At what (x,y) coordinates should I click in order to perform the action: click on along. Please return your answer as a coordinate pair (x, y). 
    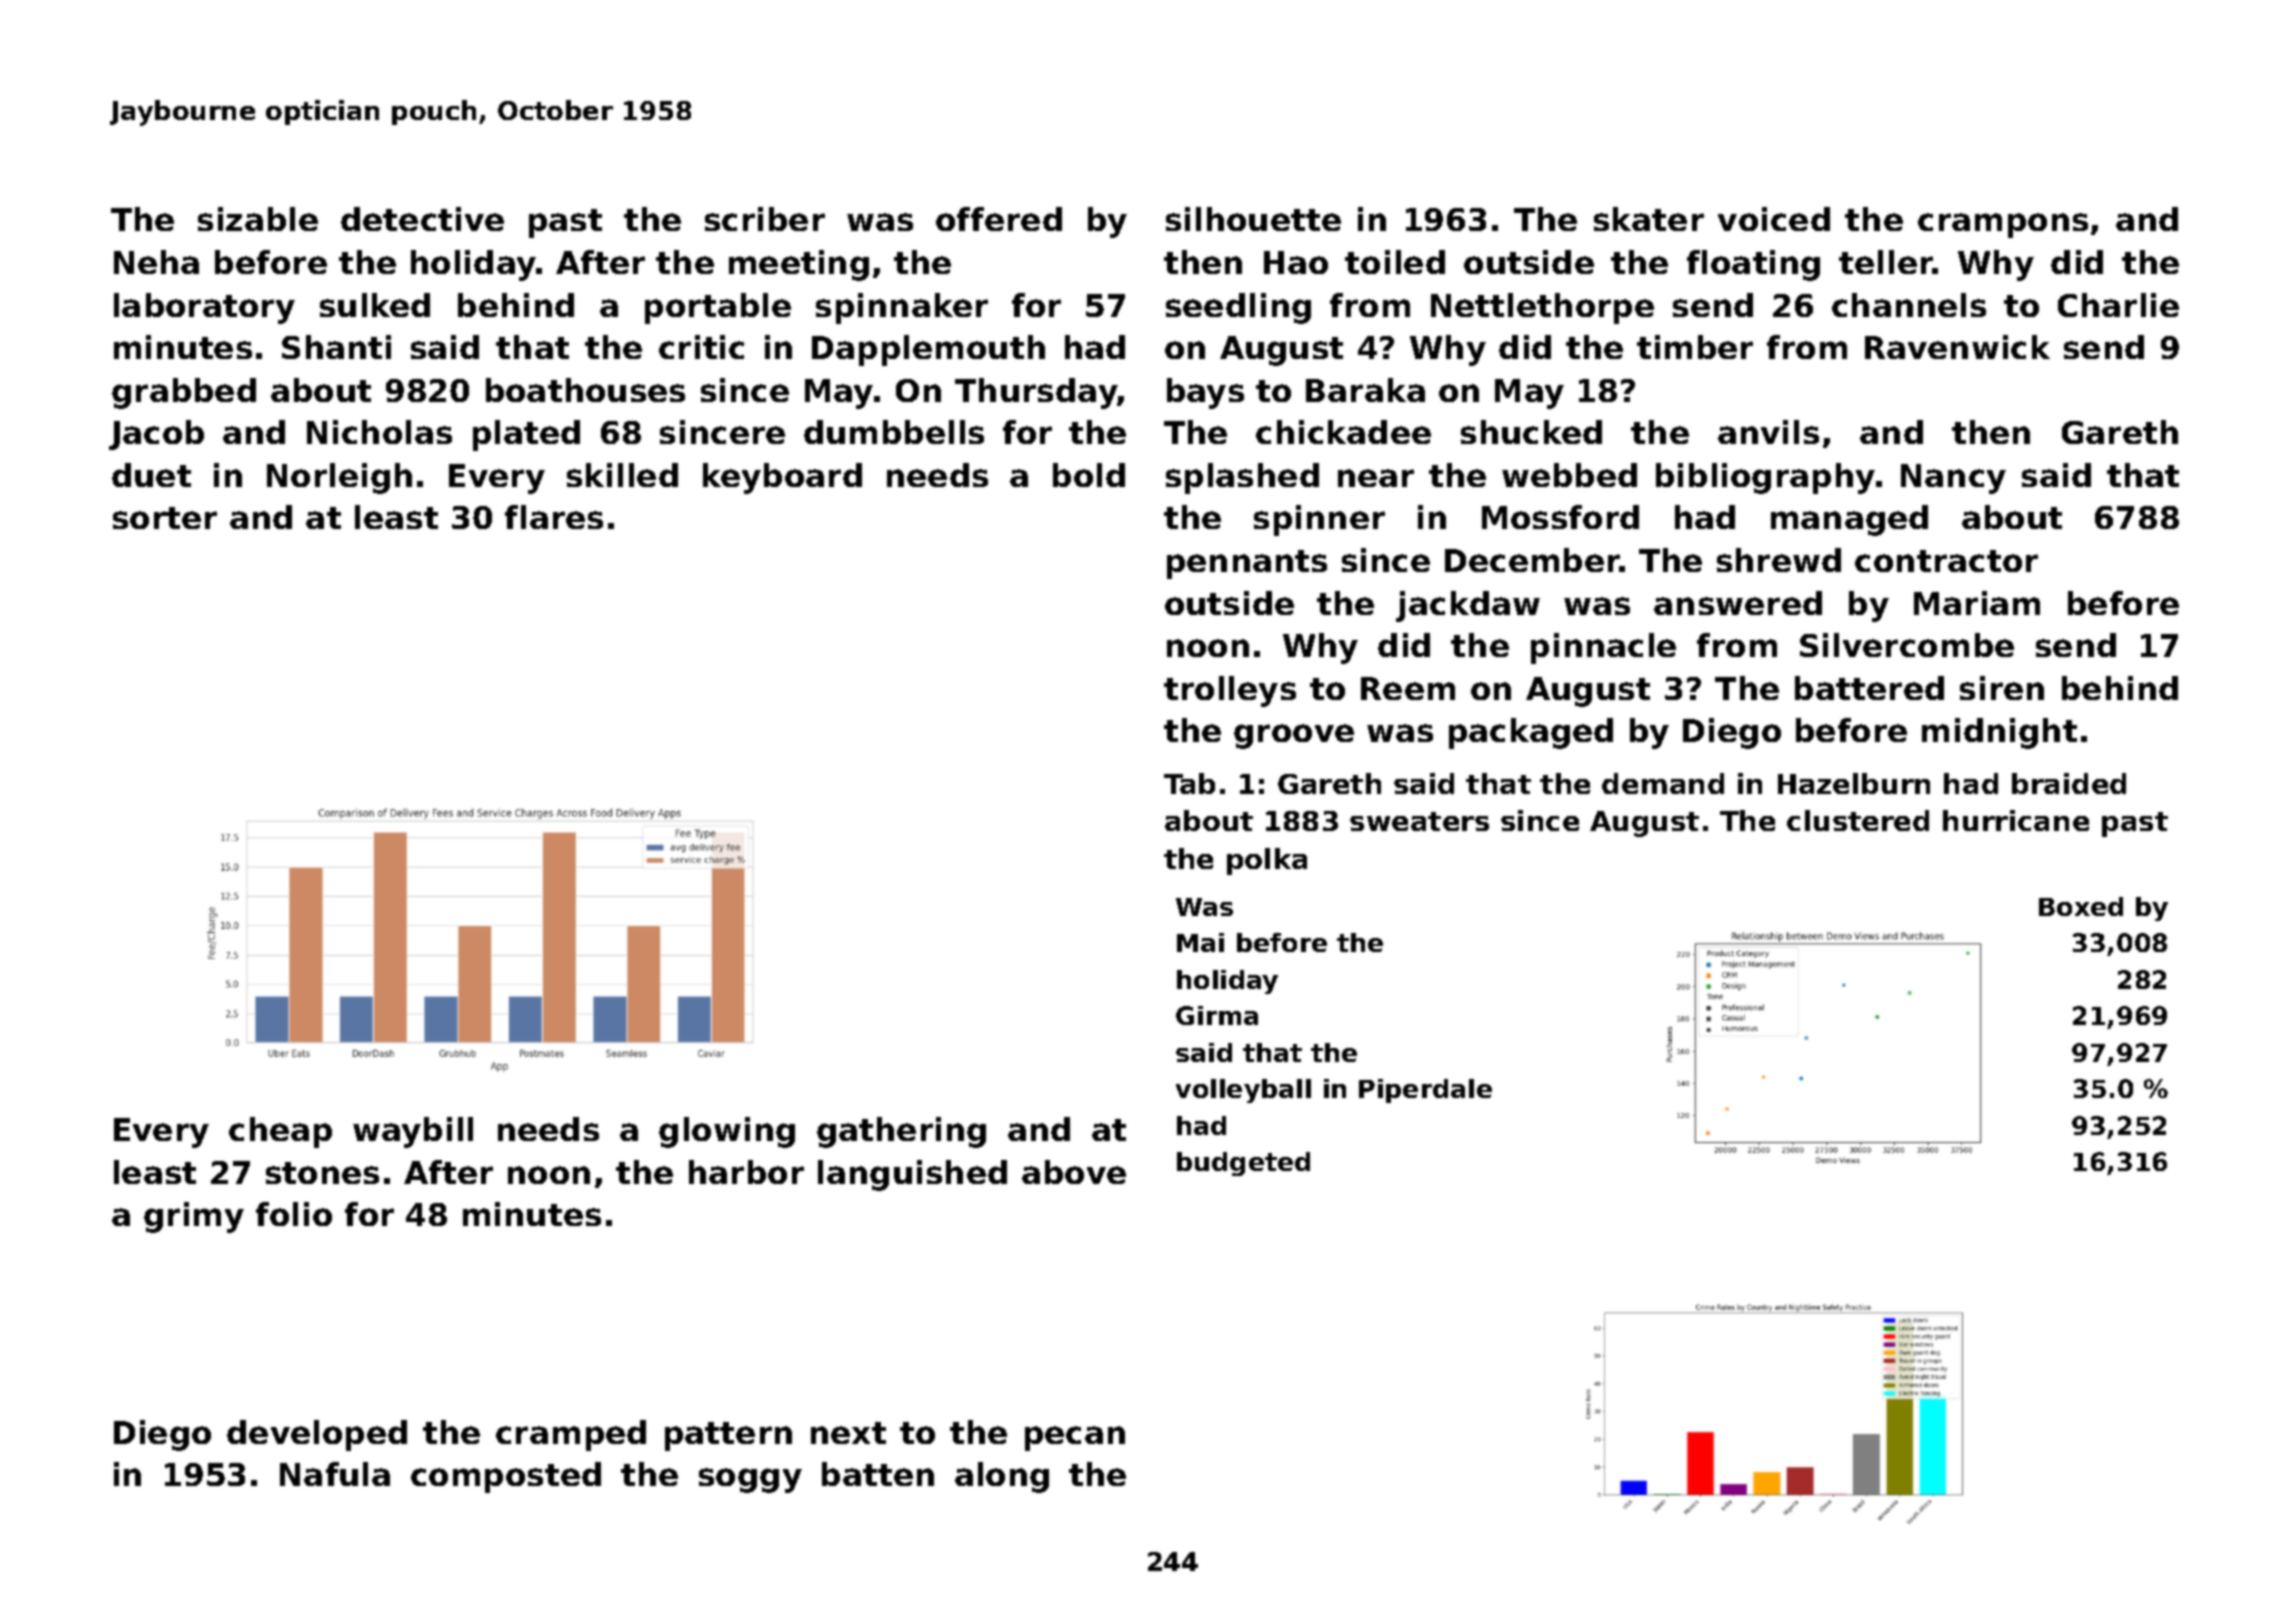
    Looking at the image, I should click on (1002, 1477).
